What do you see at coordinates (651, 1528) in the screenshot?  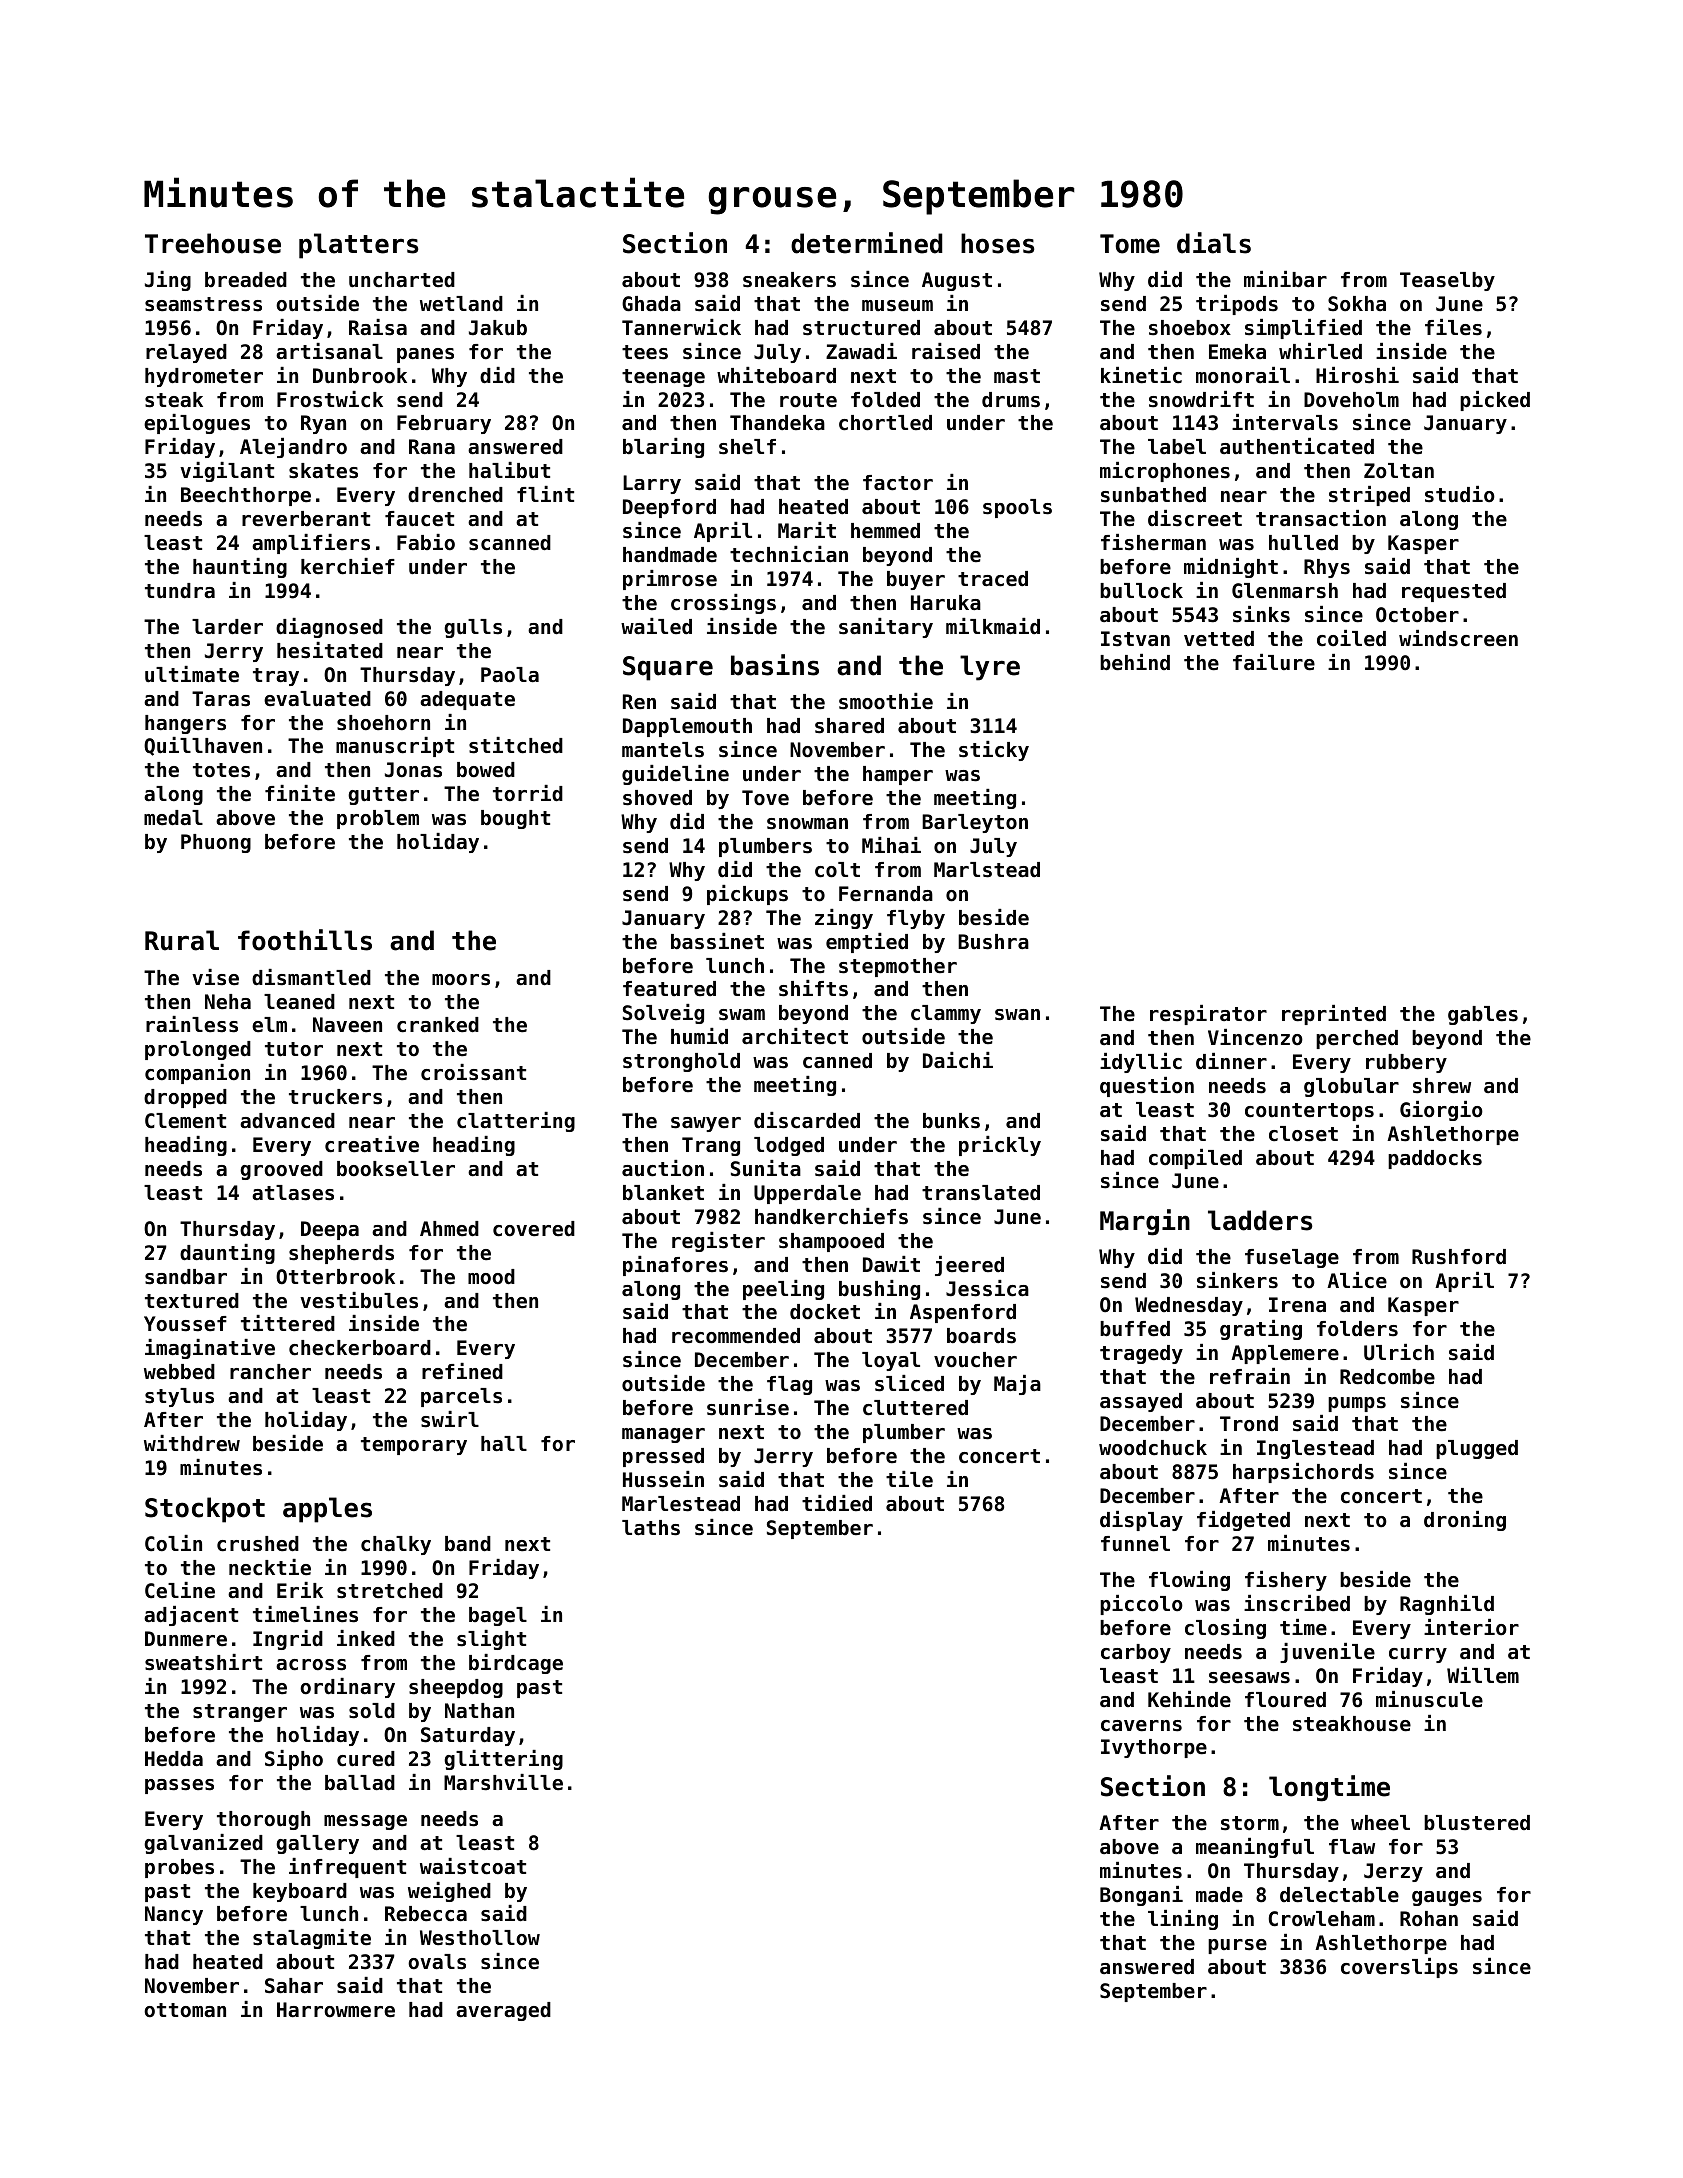 I see `laths` at bounding box center [651, 1528].
